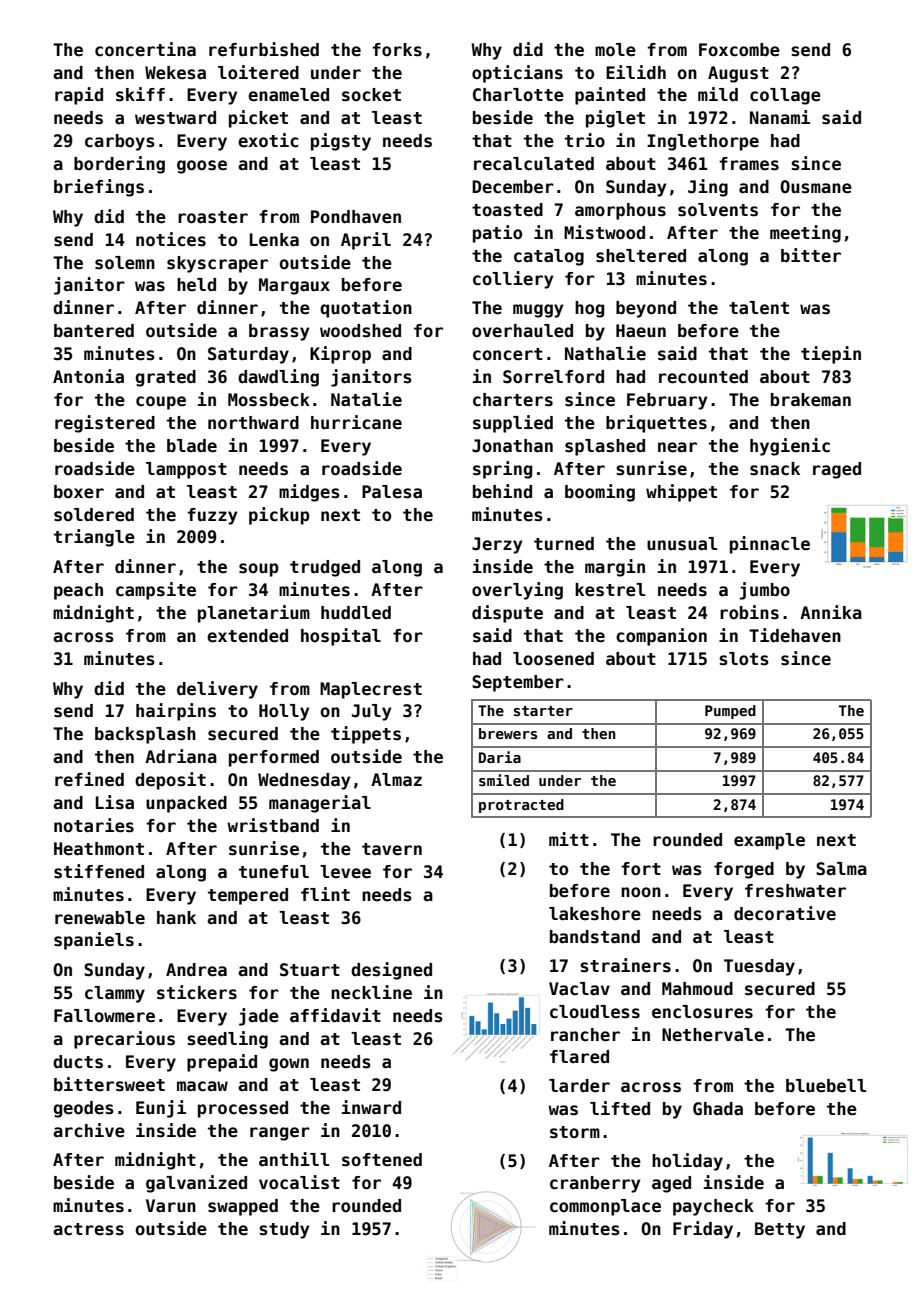 The height and width of the image is (1308, 924). What do you see at coordinates (115, 802) in the image?
I see `Lisa` at bounding box center [115, 802].
